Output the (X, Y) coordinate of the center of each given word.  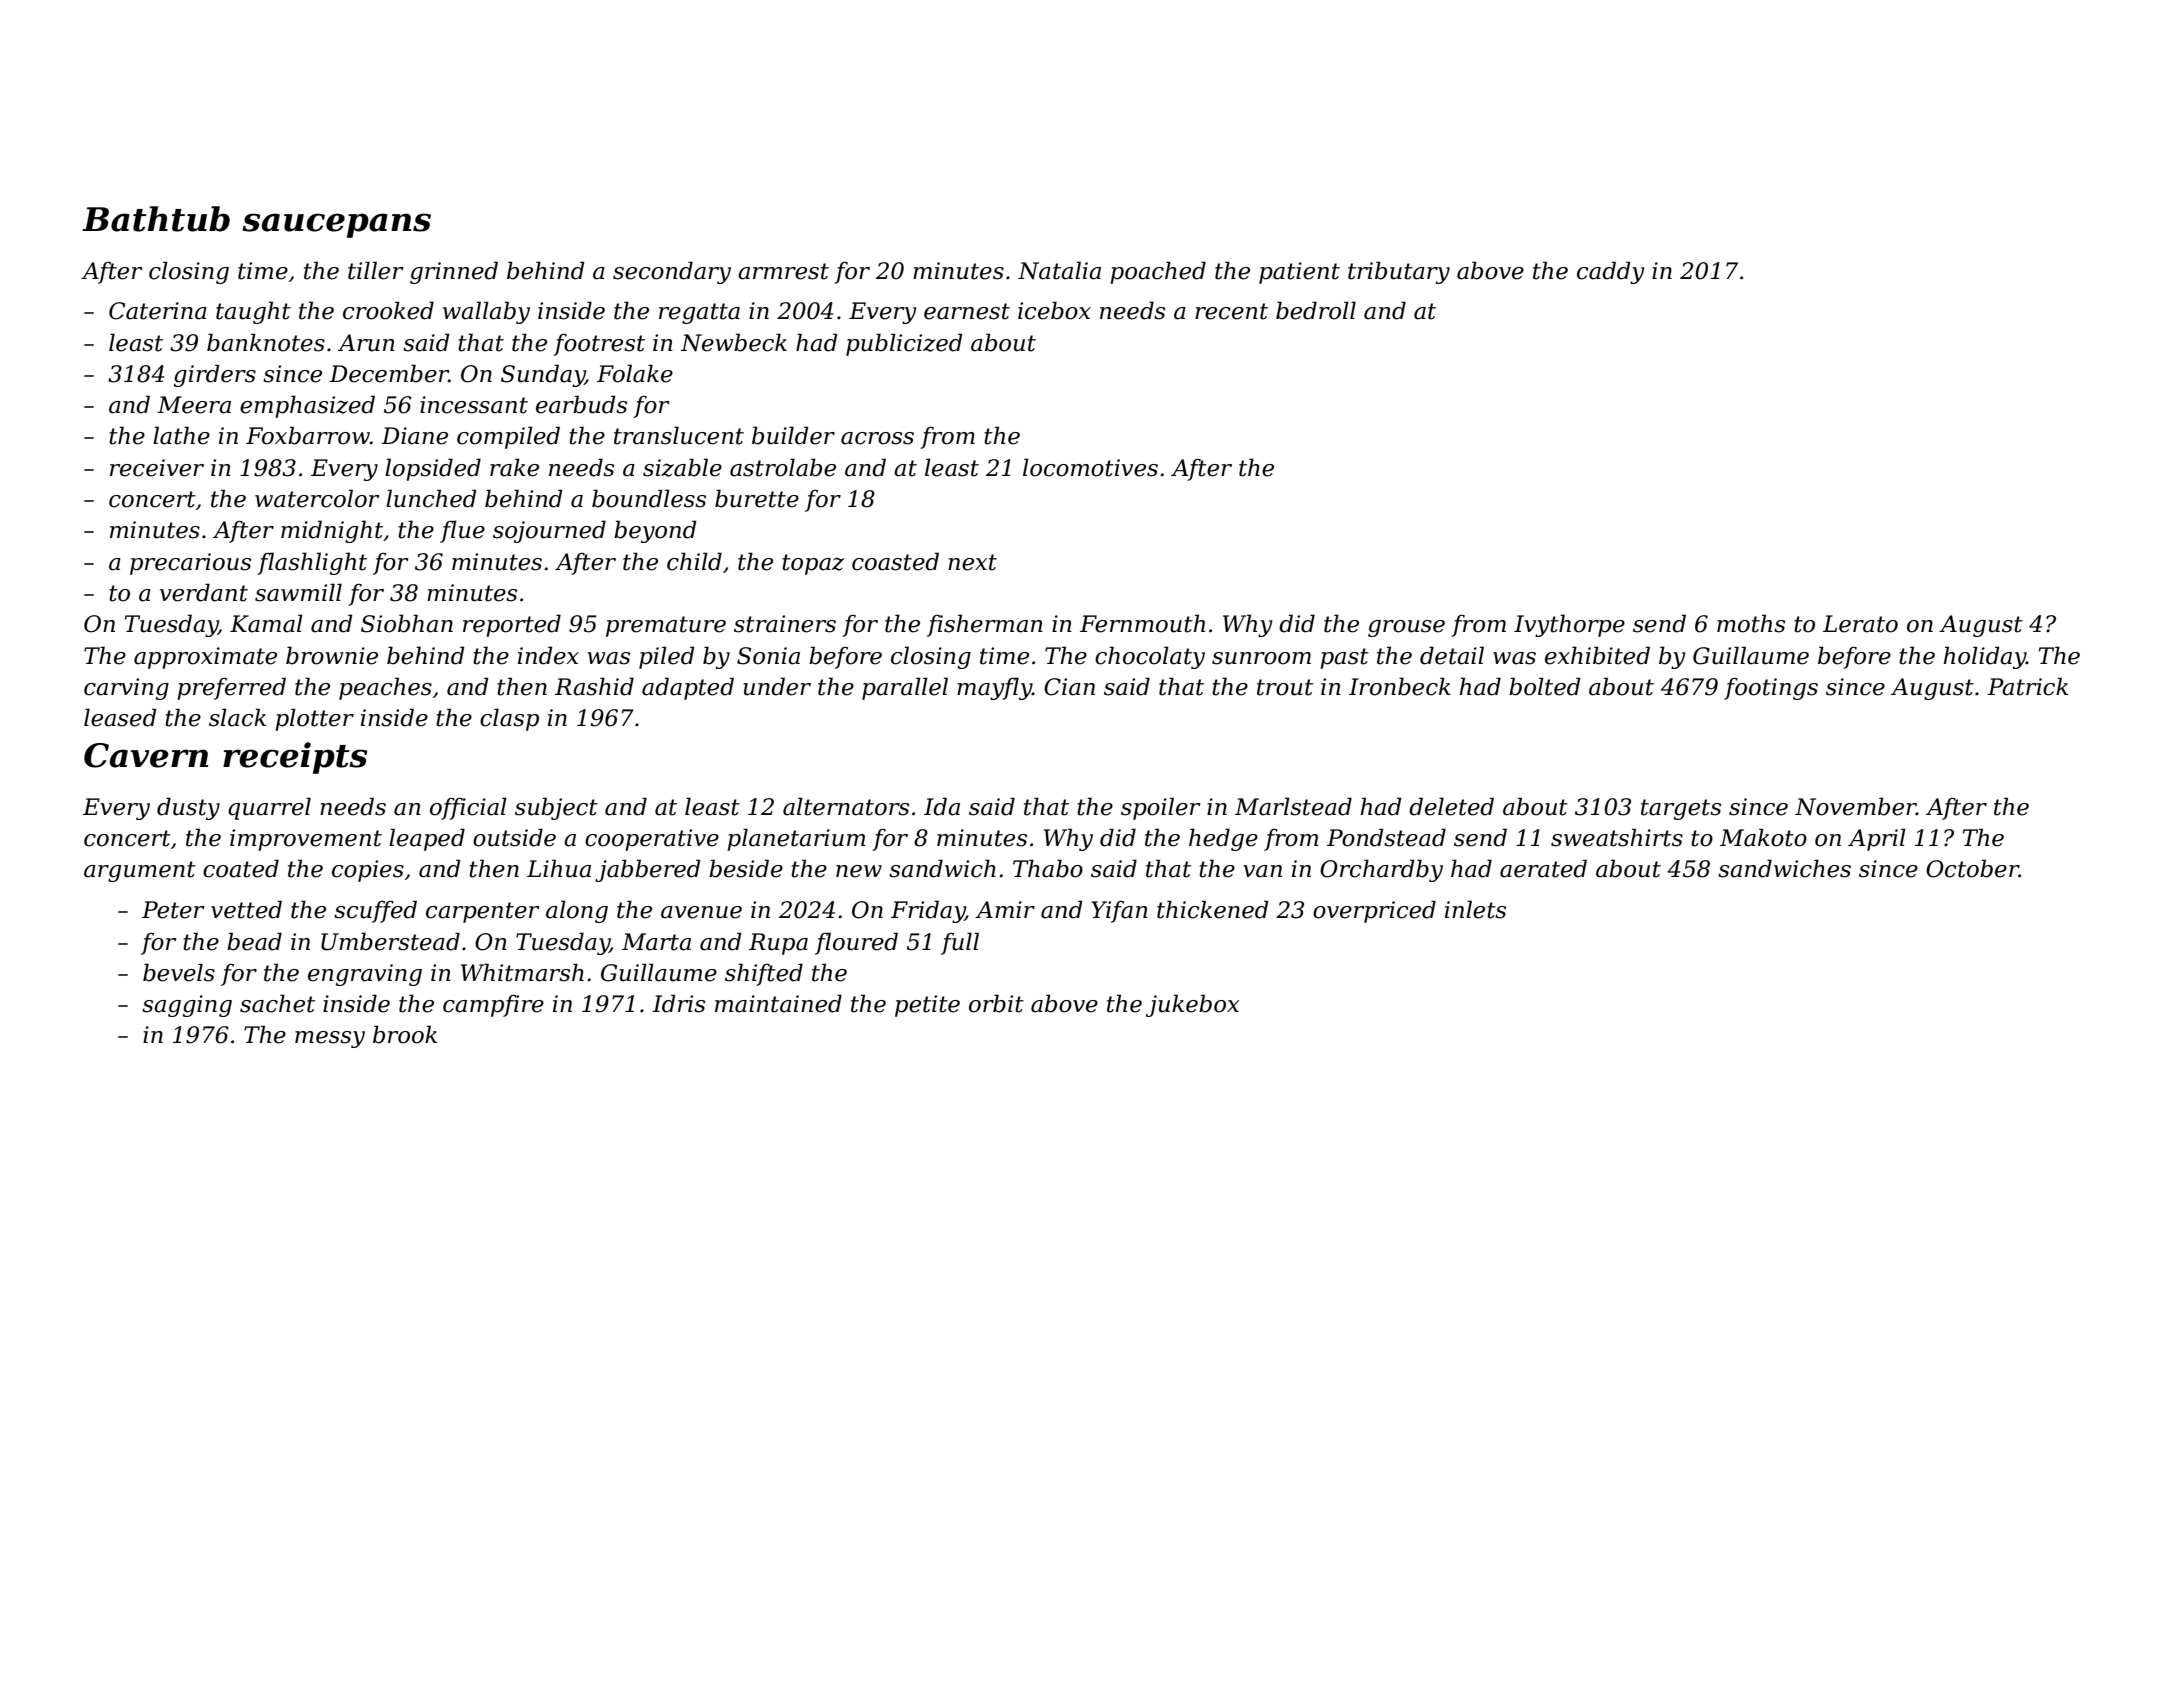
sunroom (1261, 658)
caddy (1611, 272)
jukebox (1192, 1005)
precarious (190, 564)
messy (330, 1039)
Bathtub (156, 219)
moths (1751, 623)
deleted (1451, 806)
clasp (509, 719)
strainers (785, 624)
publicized (904, 344)
